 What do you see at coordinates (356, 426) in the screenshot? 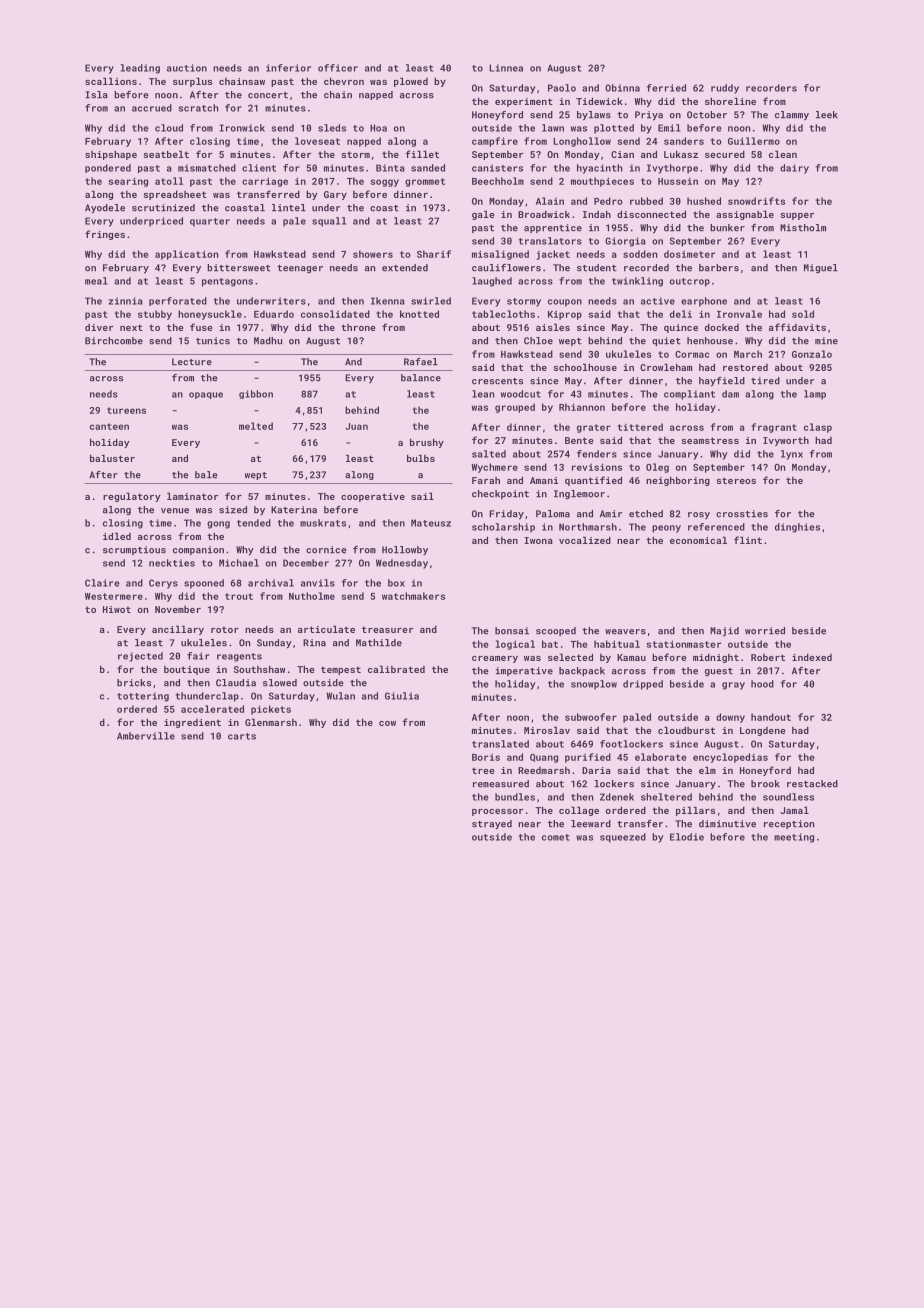
I see `Juan` at bounding box center [356, 426].
